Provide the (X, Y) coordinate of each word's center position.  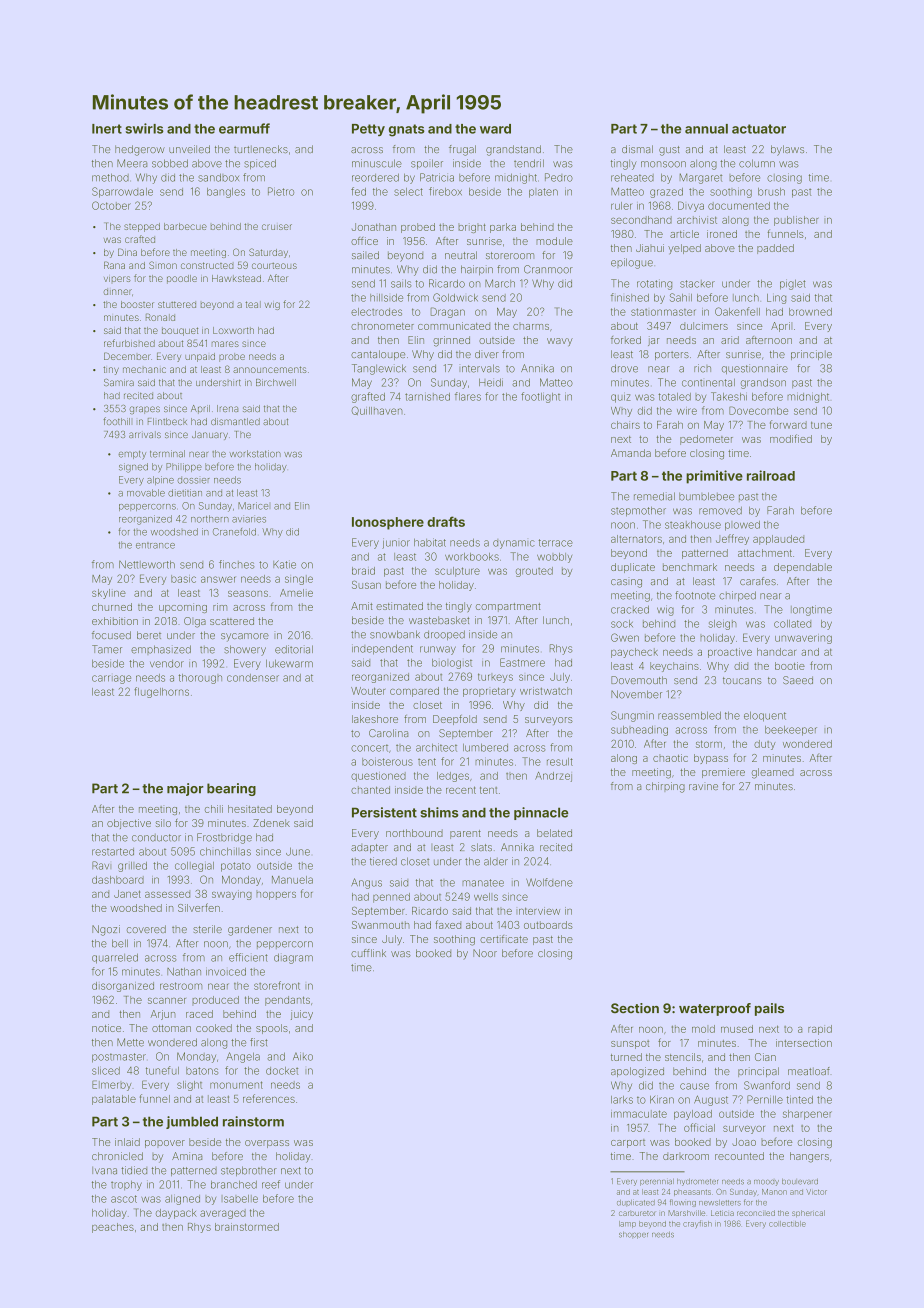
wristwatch (546, 691)
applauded (778, 540)
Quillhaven (377, 410)
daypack (176, 1214)
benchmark (690, 567)
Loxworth (233, 330)
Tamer (107, 649)
